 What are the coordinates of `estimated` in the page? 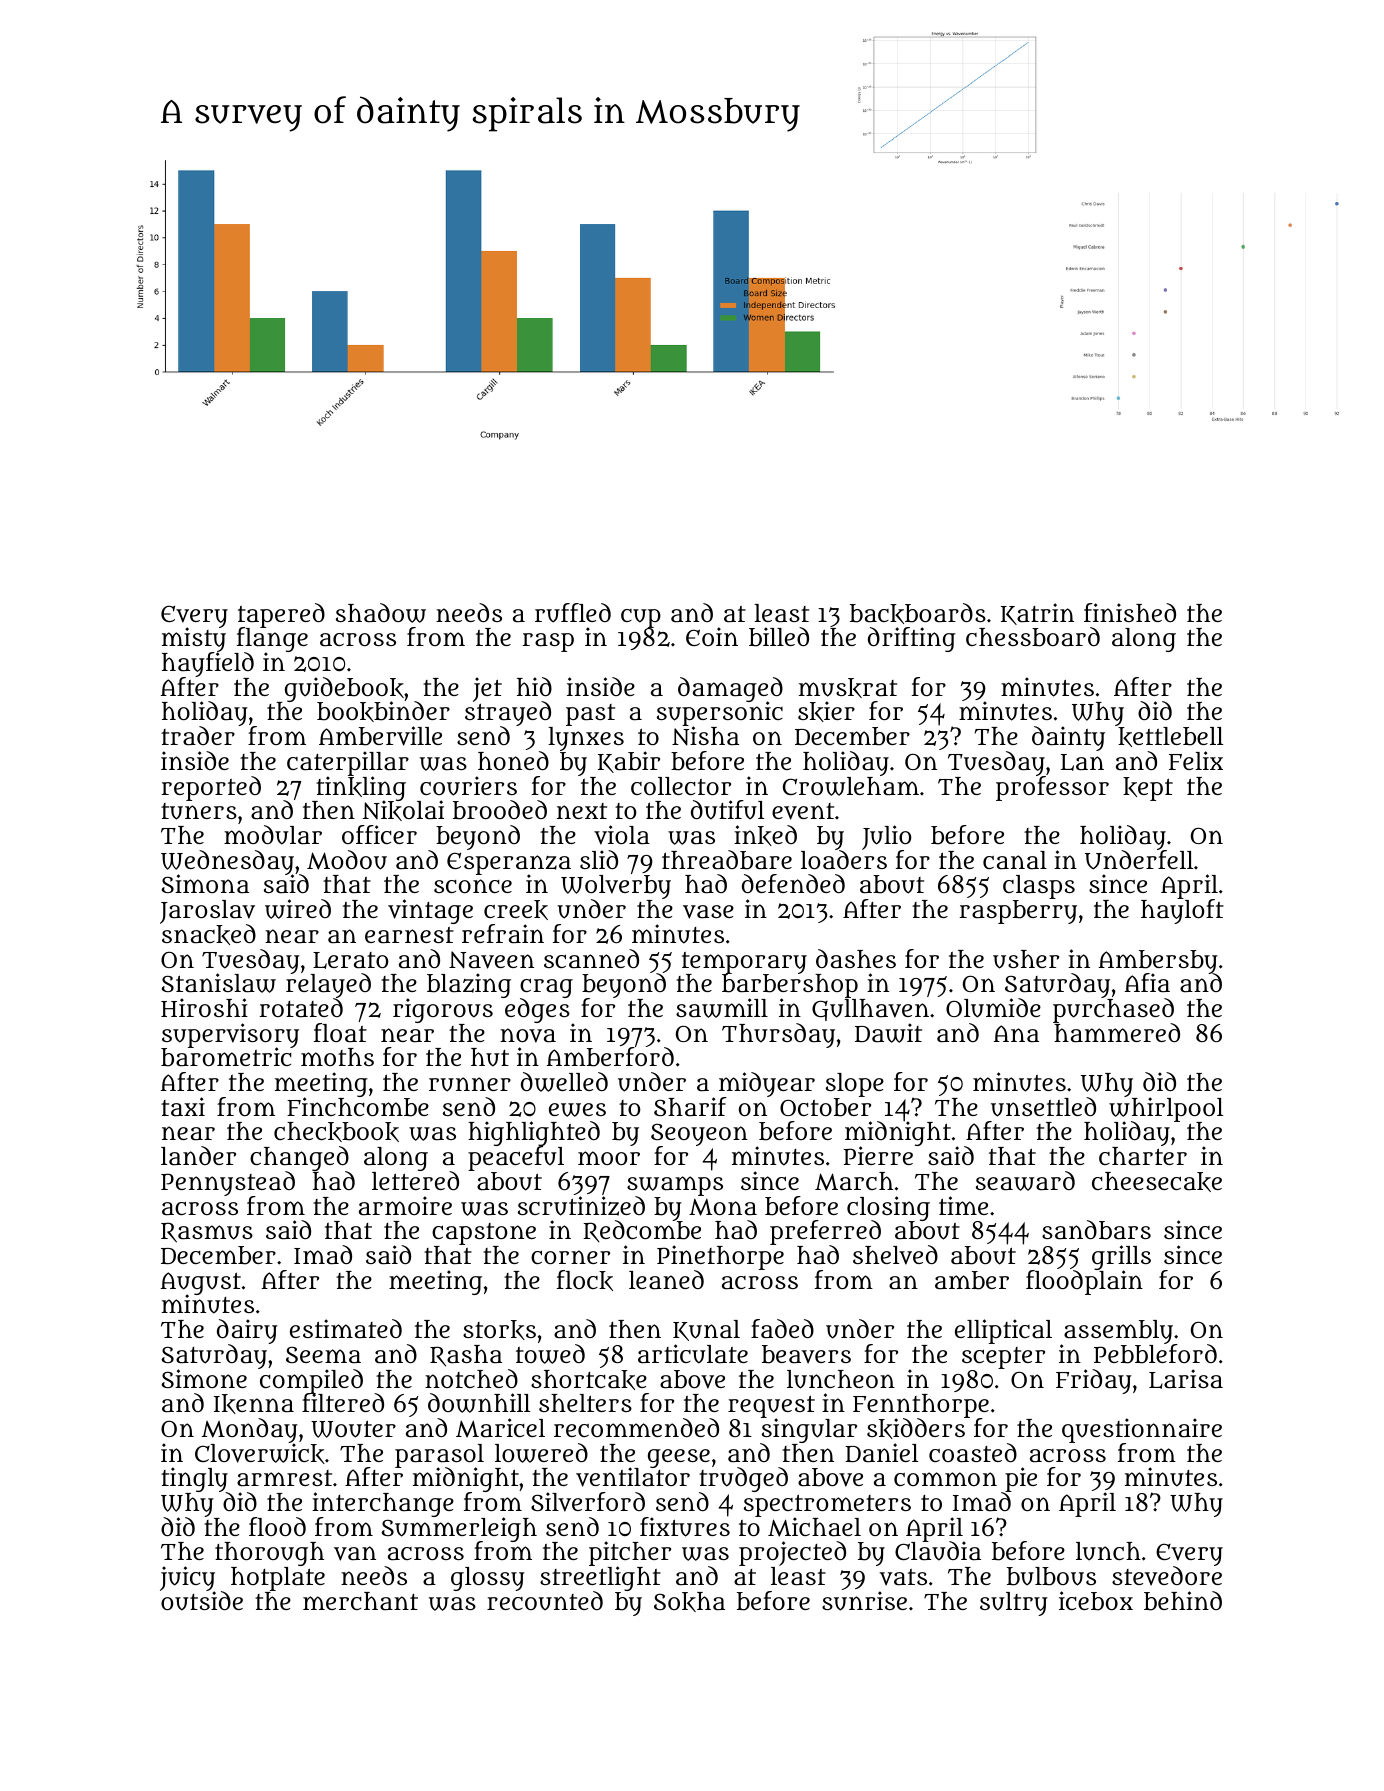 It's located at (346, 1329).
